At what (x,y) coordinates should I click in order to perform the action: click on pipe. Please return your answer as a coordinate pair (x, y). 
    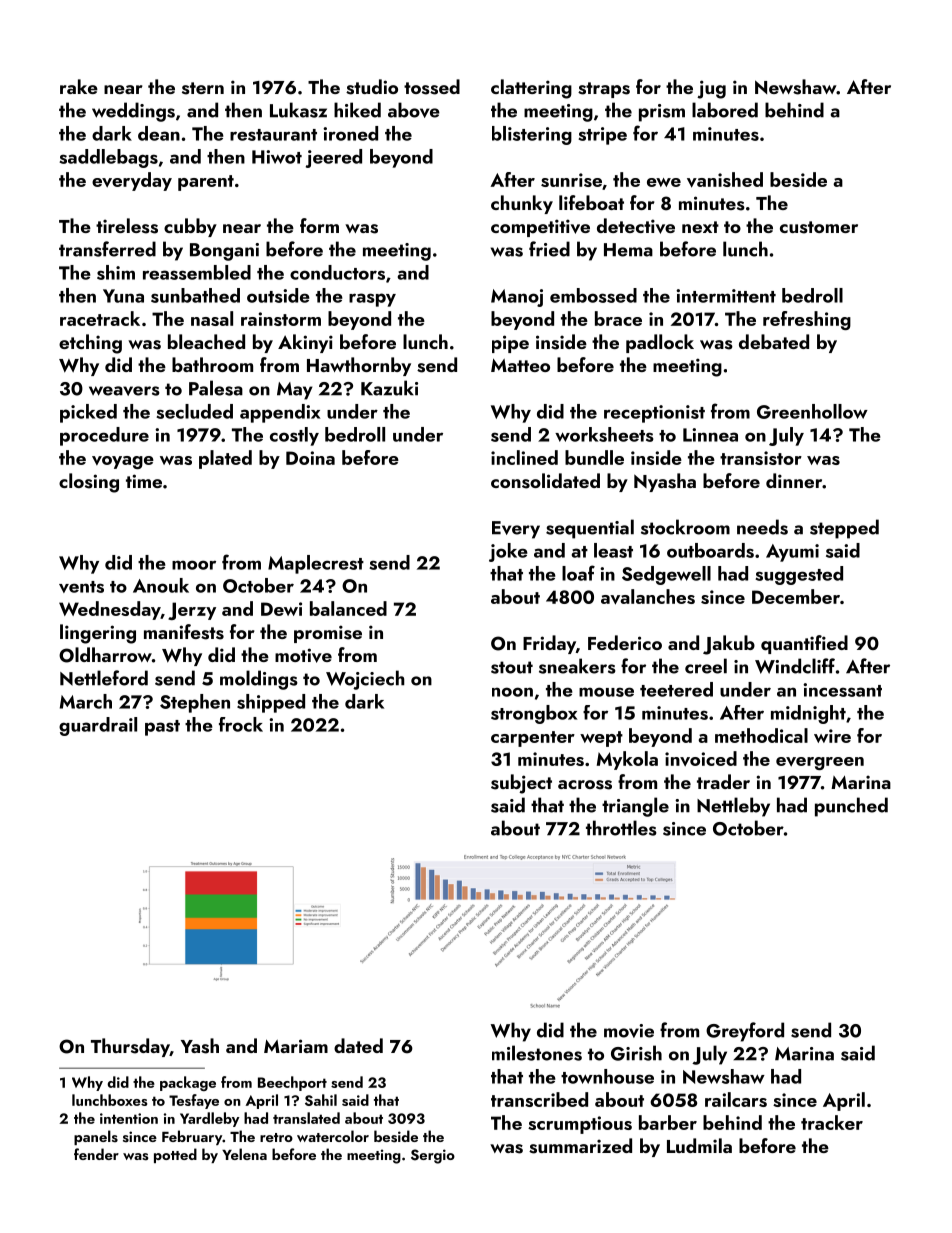
    Looking at the image, I should click on (510, 344).
